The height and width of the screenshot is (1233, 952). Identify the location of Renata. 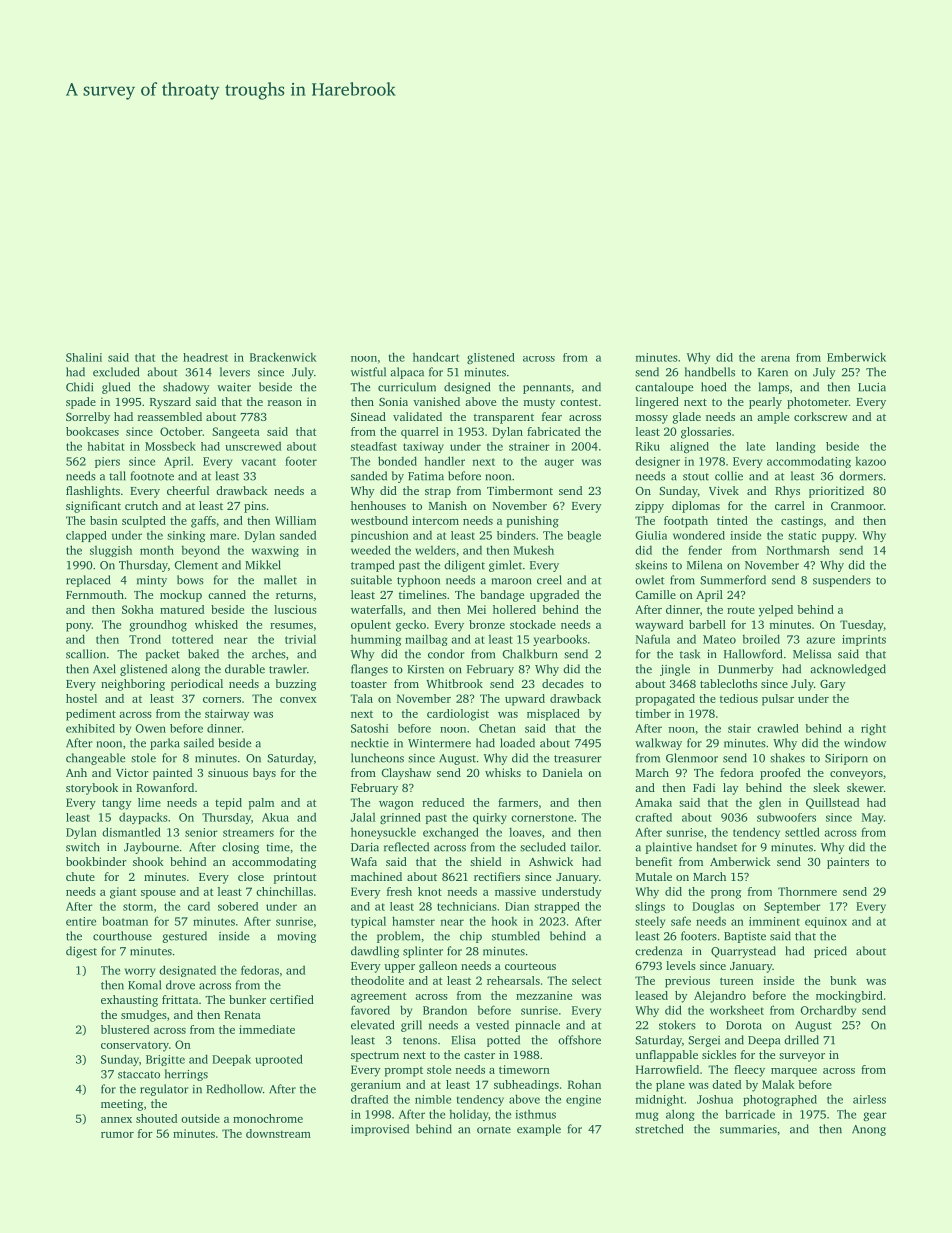
(242, 1015).
